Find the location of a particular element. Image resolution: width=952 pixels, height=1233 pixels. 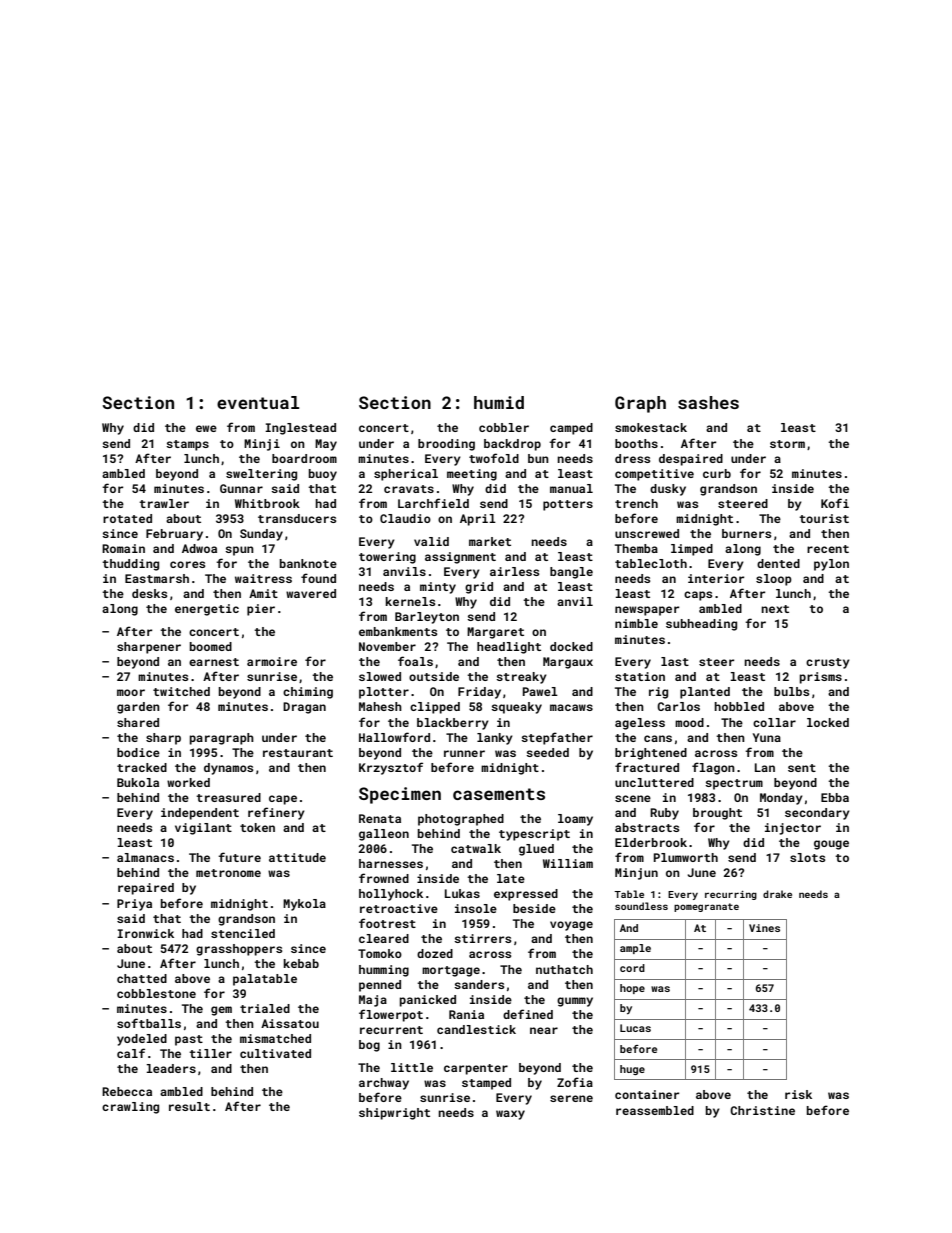

storm is located at coordinates (787, 444).
